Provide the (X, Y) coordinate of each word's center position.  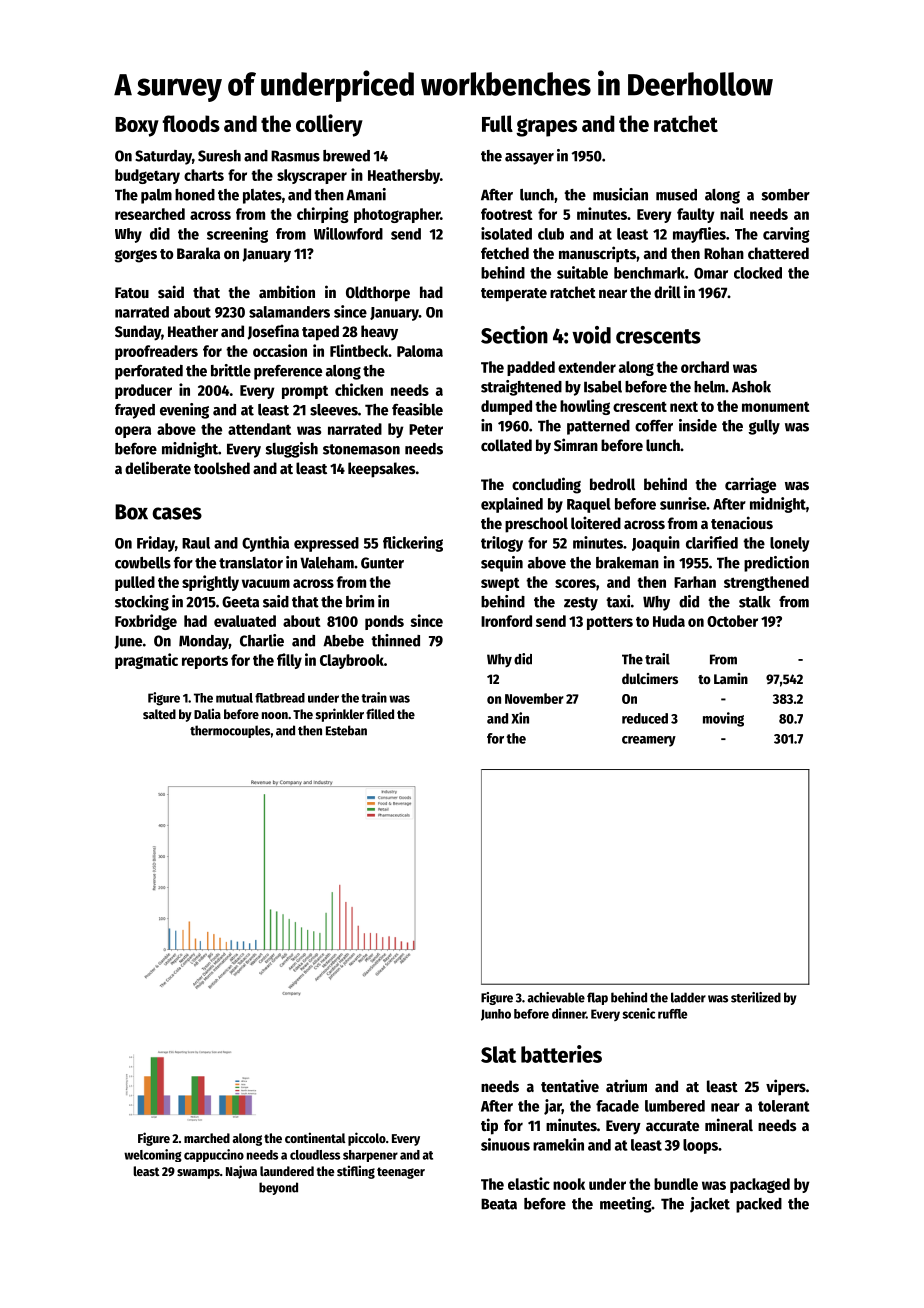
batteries (561, 1054)
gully (764, 427)
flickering (413, 544)
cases (177, 513)
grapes (546, 127)
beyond (278, 1188)
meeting (626, 1205)
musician (620, 194)
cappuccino (214, 1155)
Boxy (137, 127)
